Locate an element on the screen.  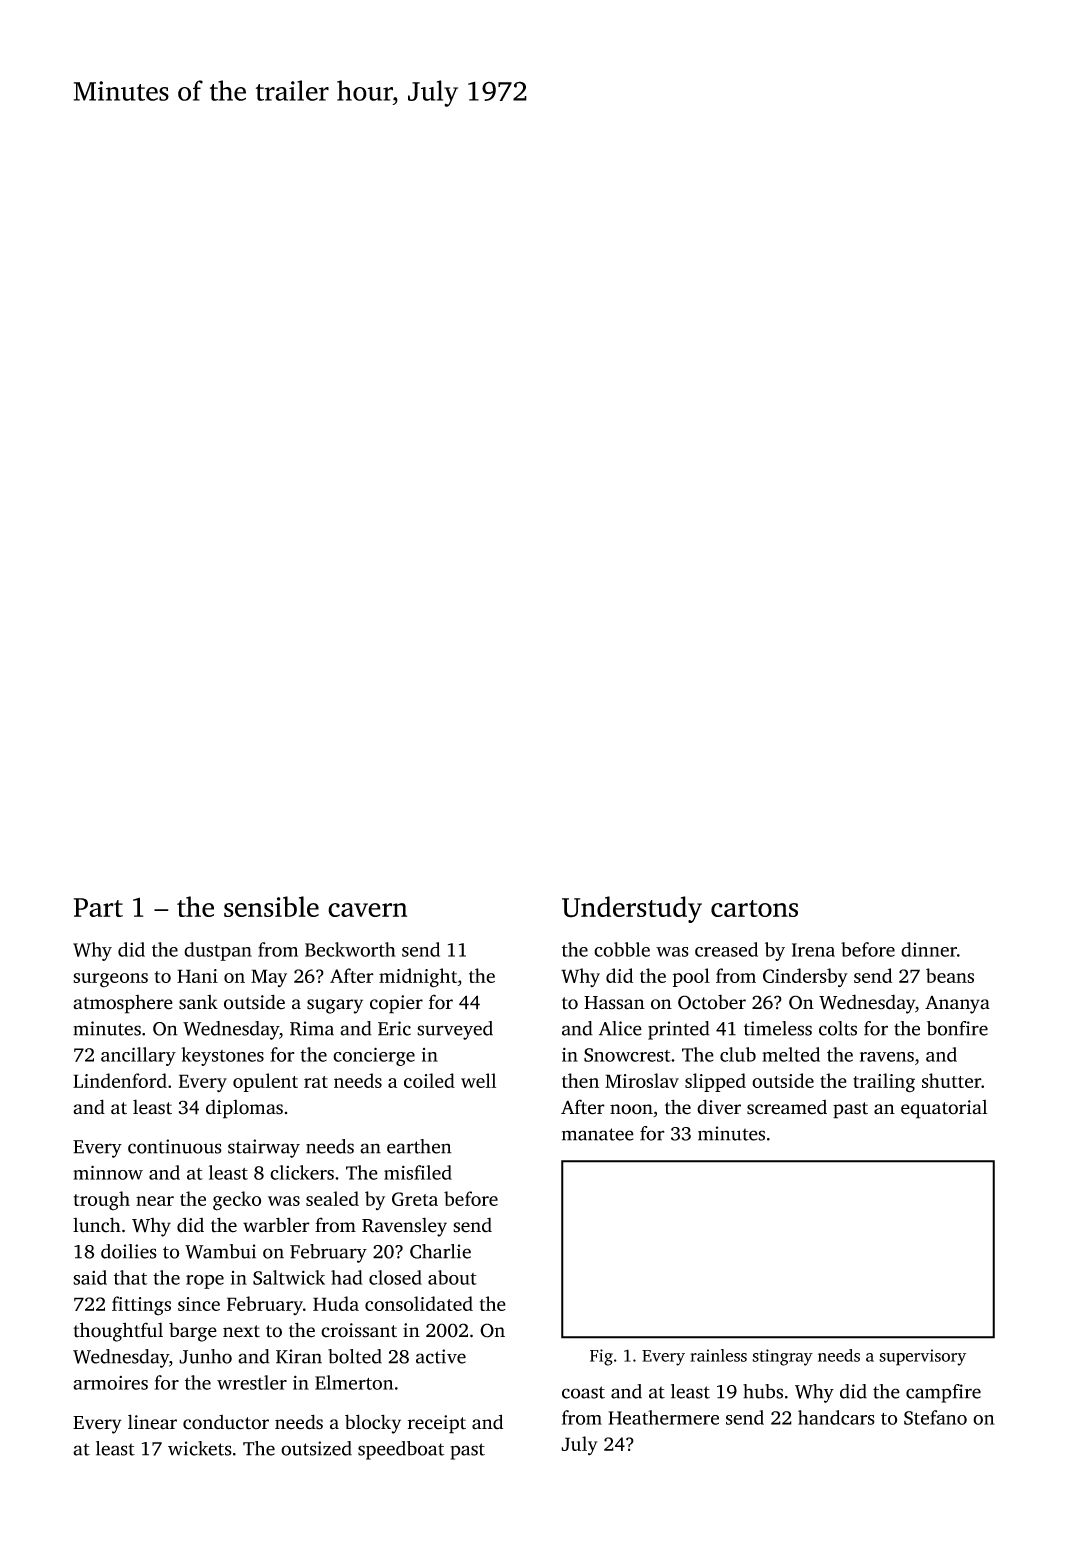
clickers is located at coordinates (302, 1172).
